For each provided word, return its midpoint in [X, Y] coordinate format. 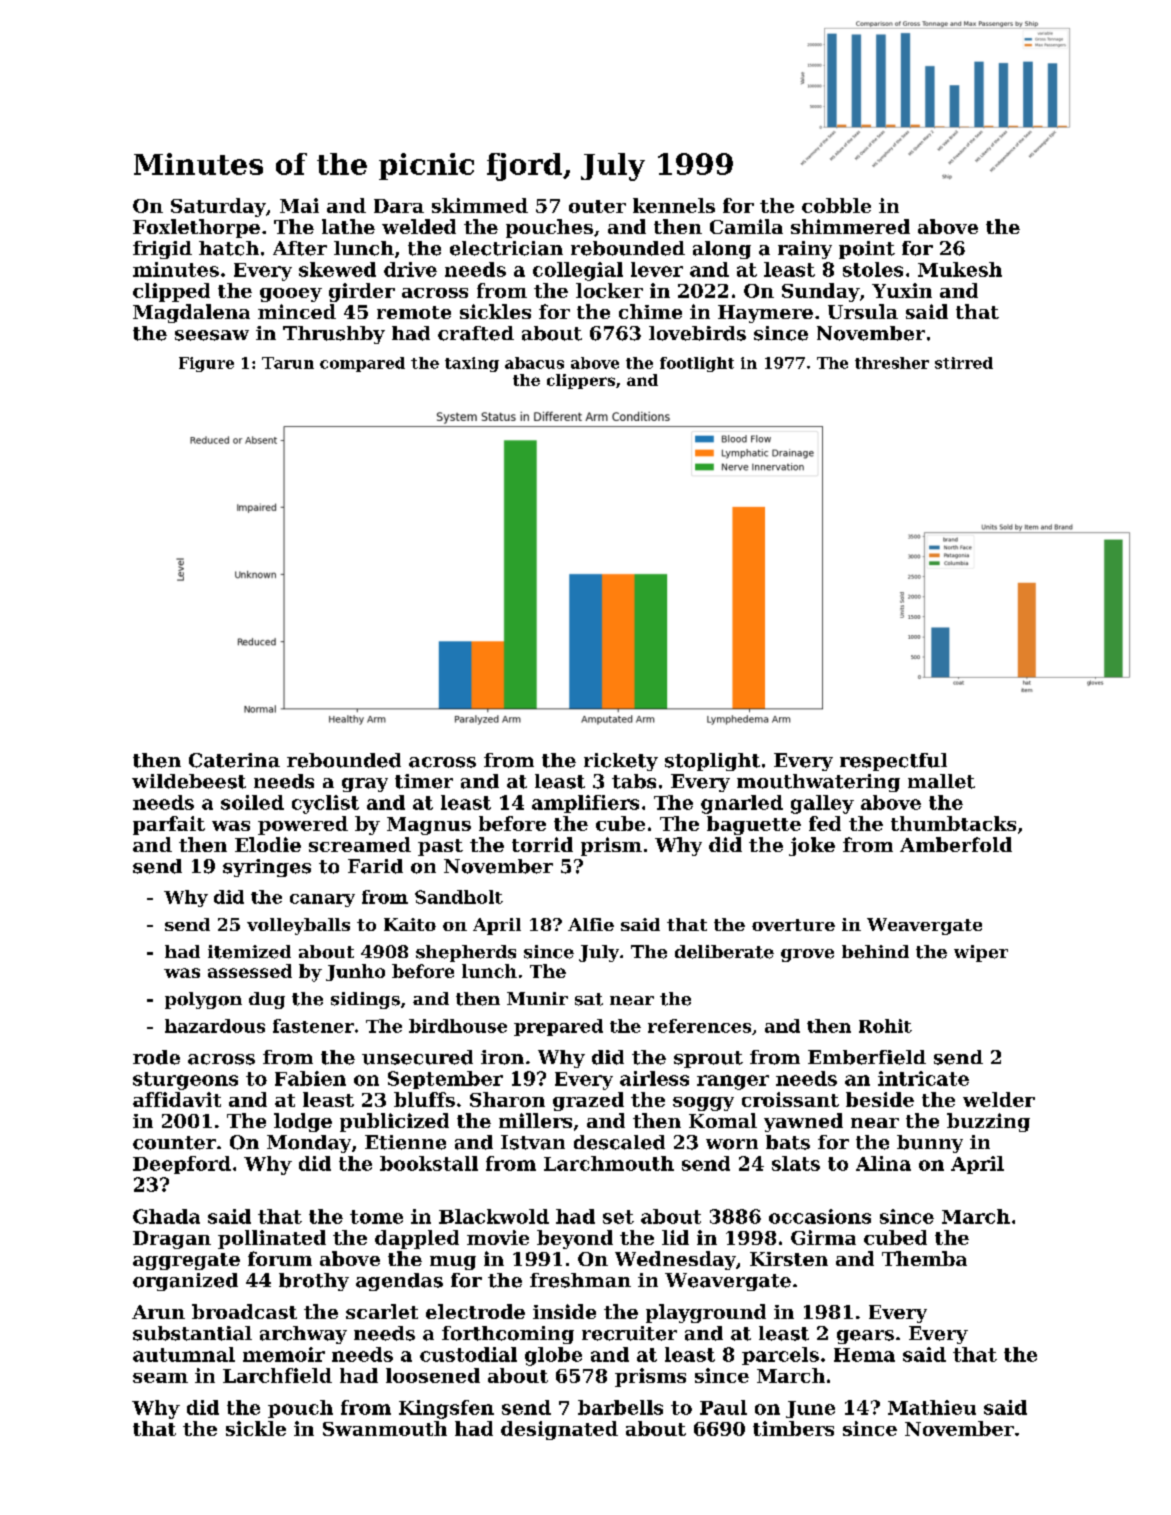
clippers [581, 381]
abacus [534, 363]
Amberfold [956, 844]
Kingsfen [446, 1409]
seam [160, 1378]
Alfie [591, 924]
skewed [337, 269]
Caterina [234, 760]
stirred [964, 363]
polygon [203, 1000]
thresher [892, 363]
